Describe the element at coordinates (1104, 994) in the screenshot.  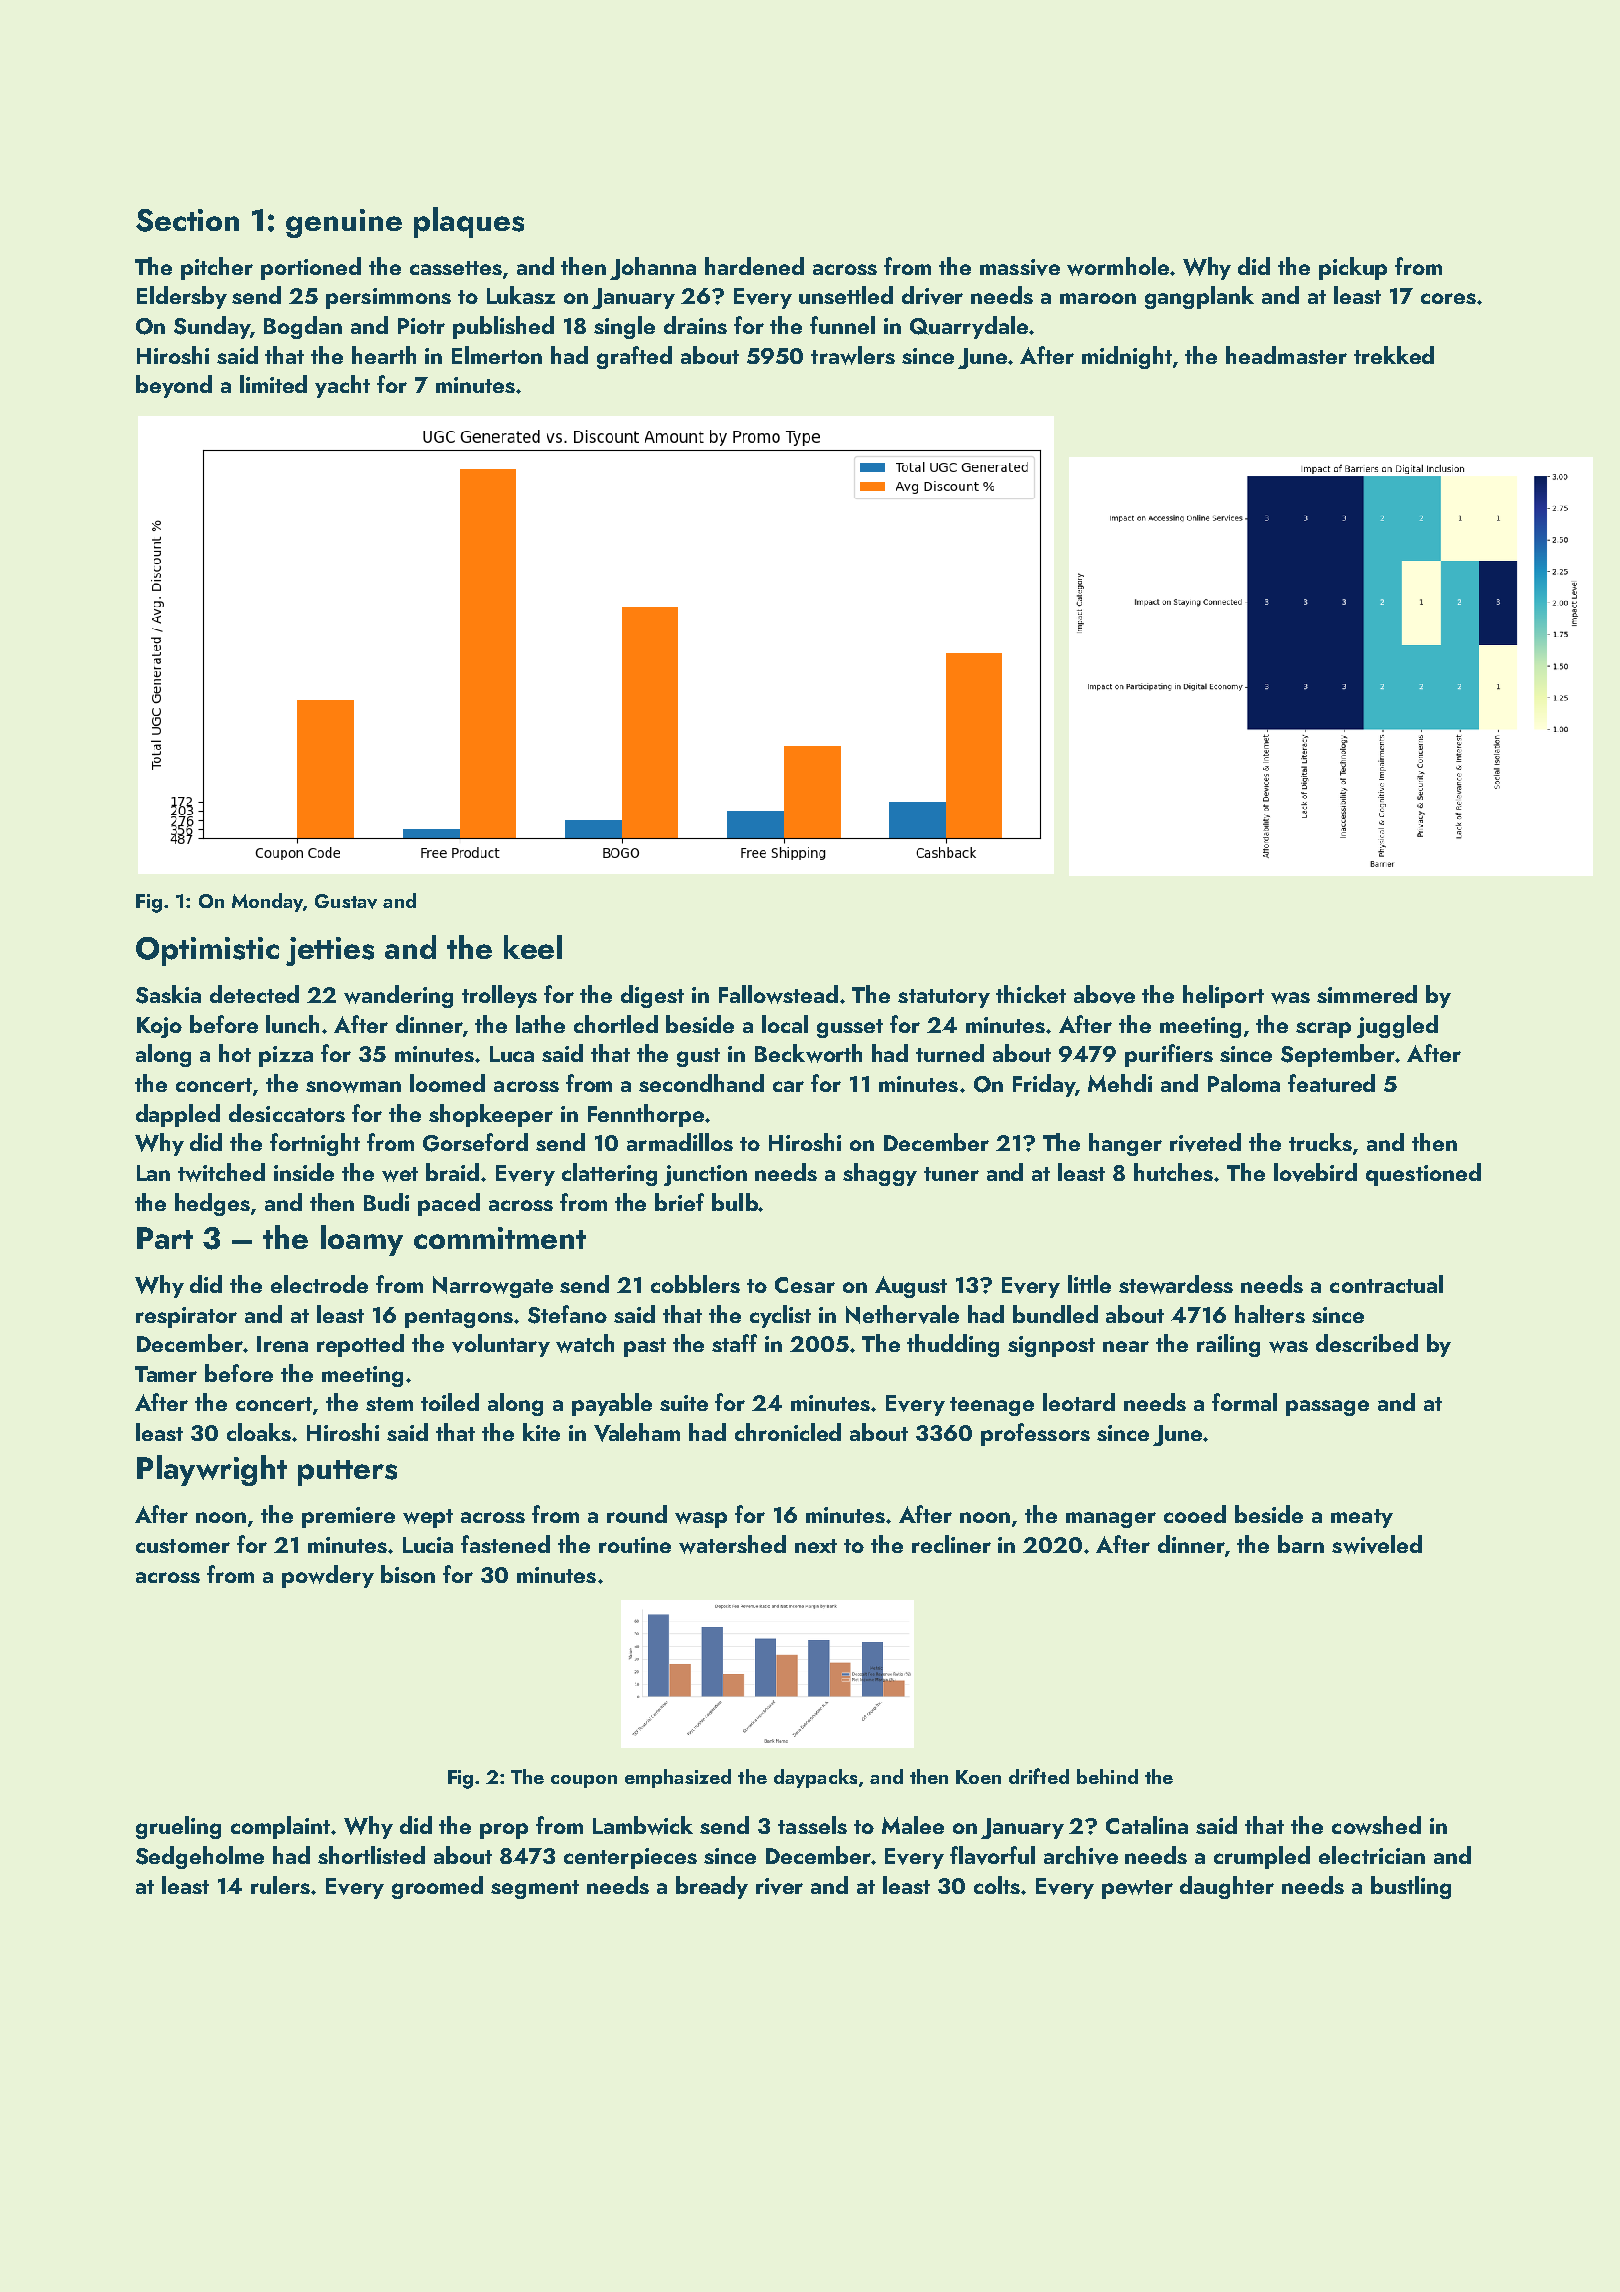
I see `above` at that location.
